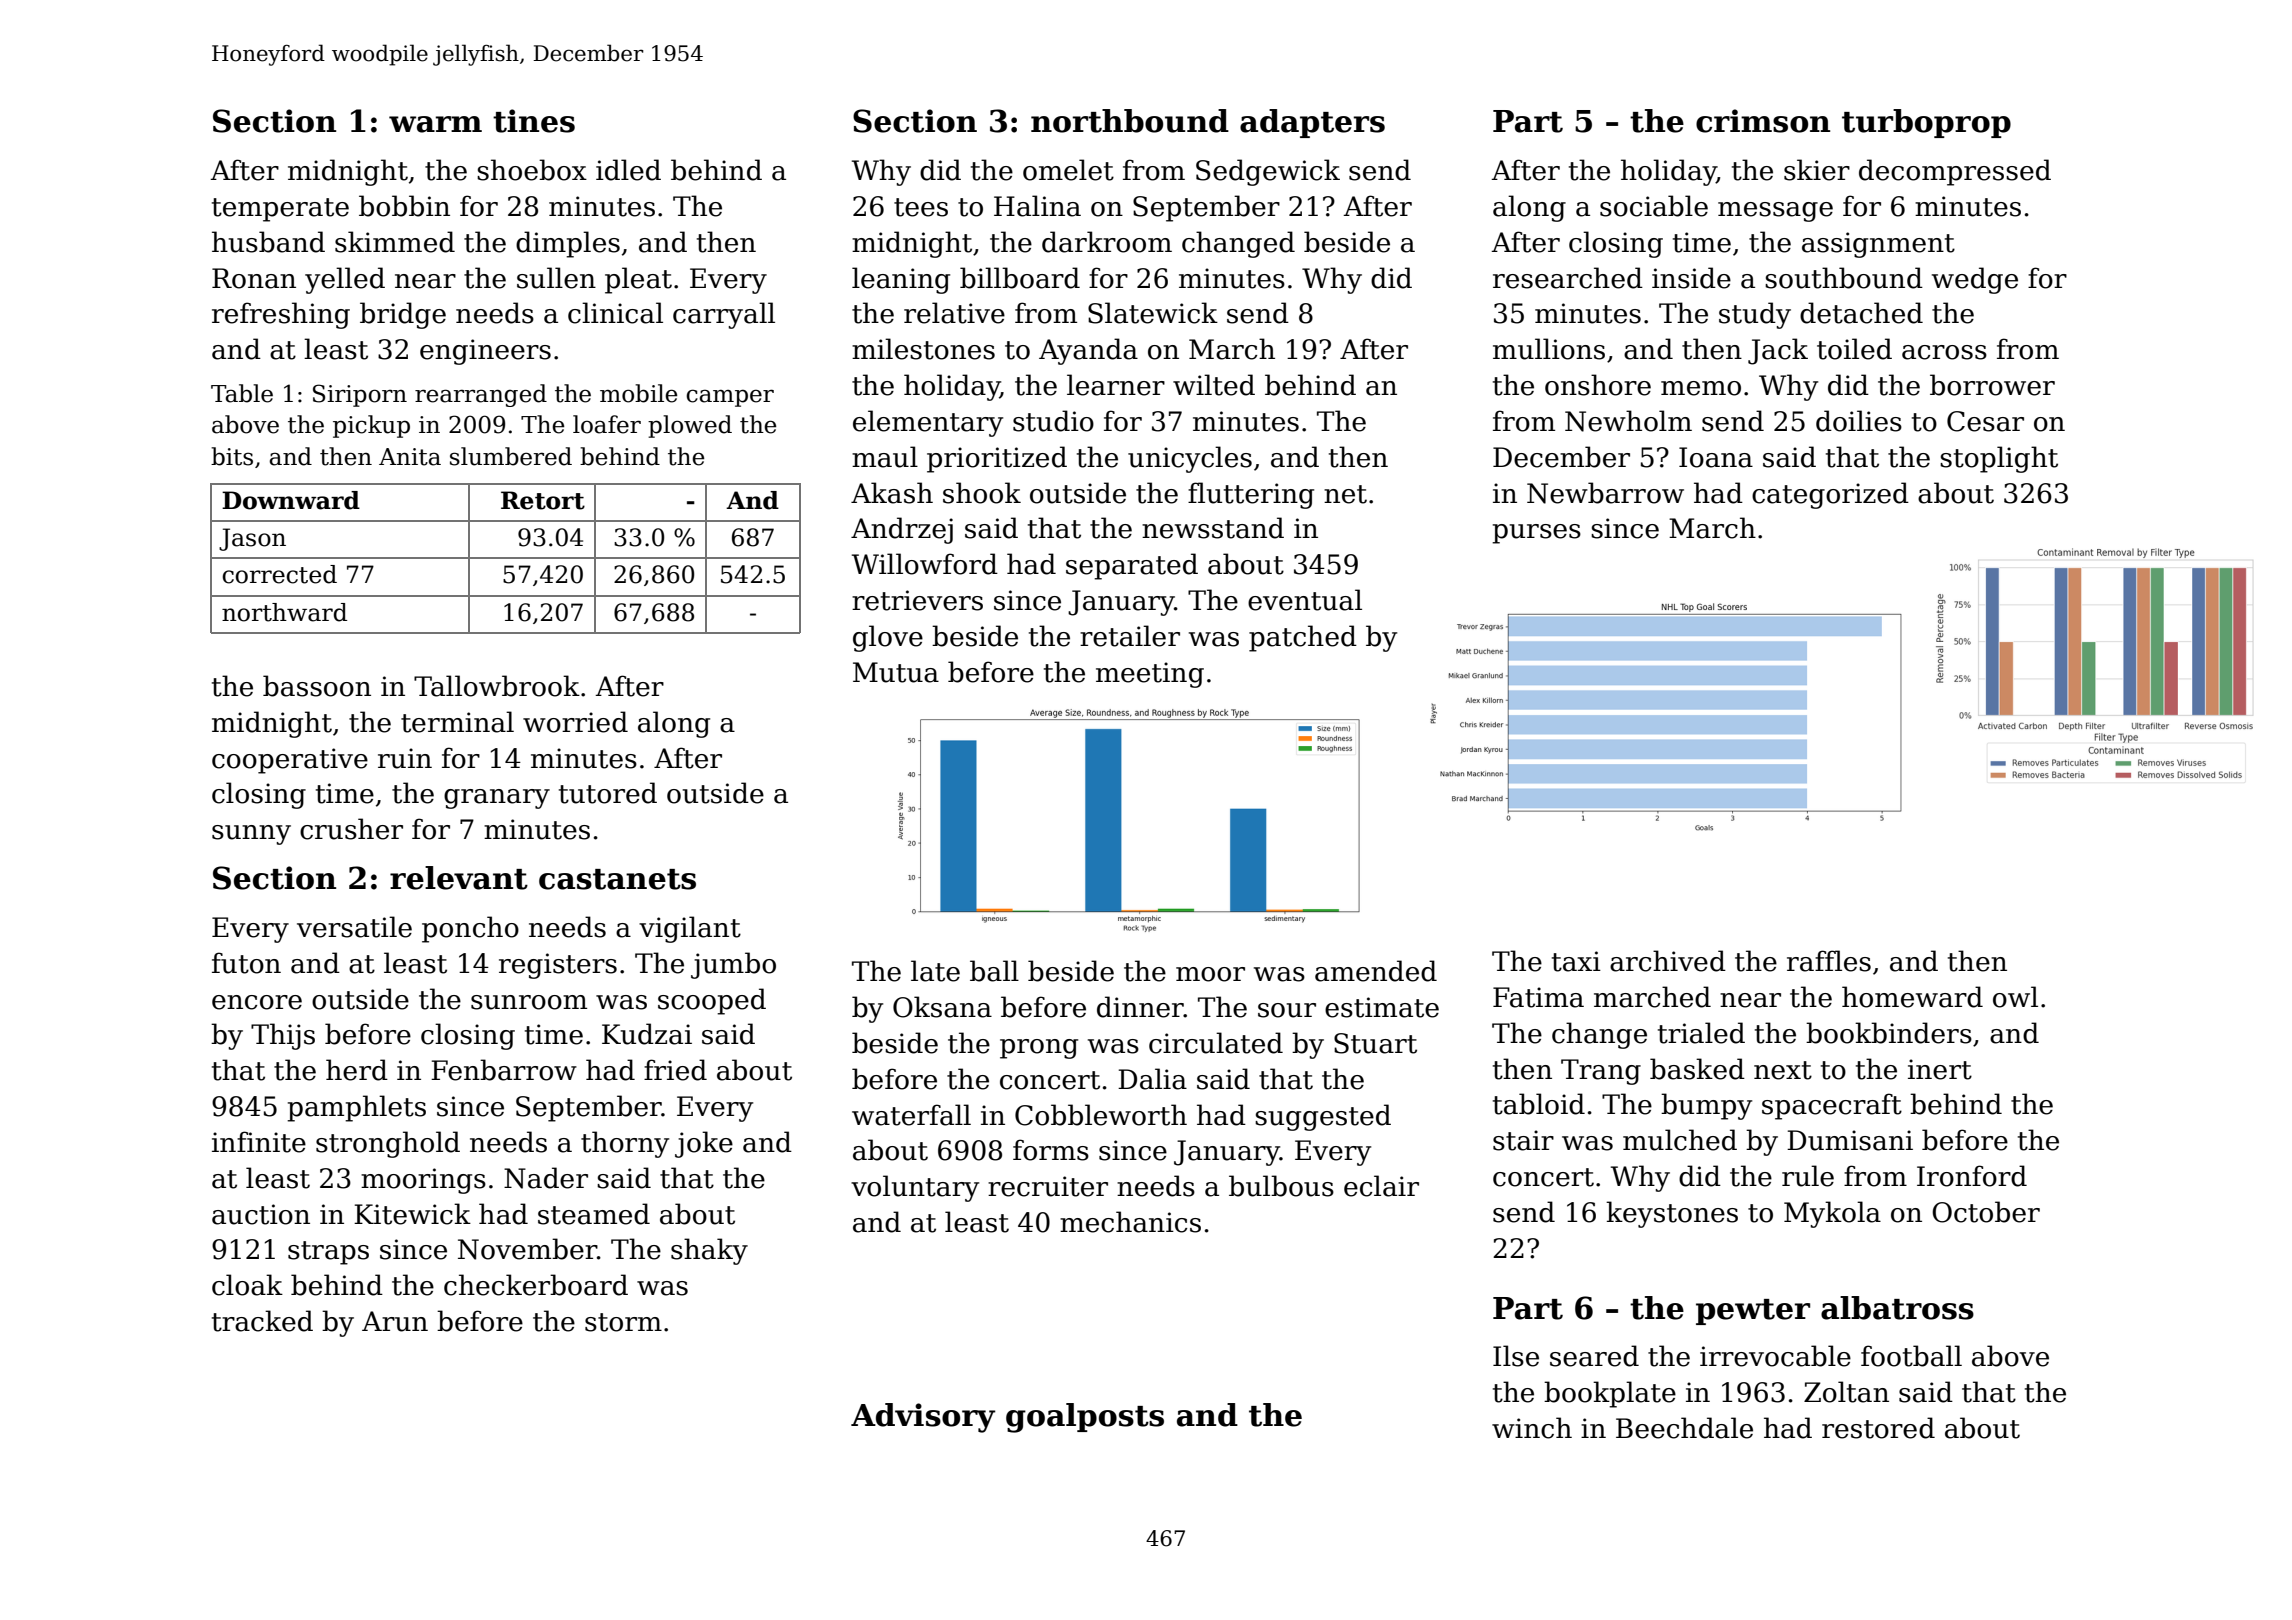 Image resolution: width=2292 pixels, height=1620 pixels. What do you see at coordinates (262, 1321) in the screenshot?
I see `tracked` at bounding box center [262, 1321].
